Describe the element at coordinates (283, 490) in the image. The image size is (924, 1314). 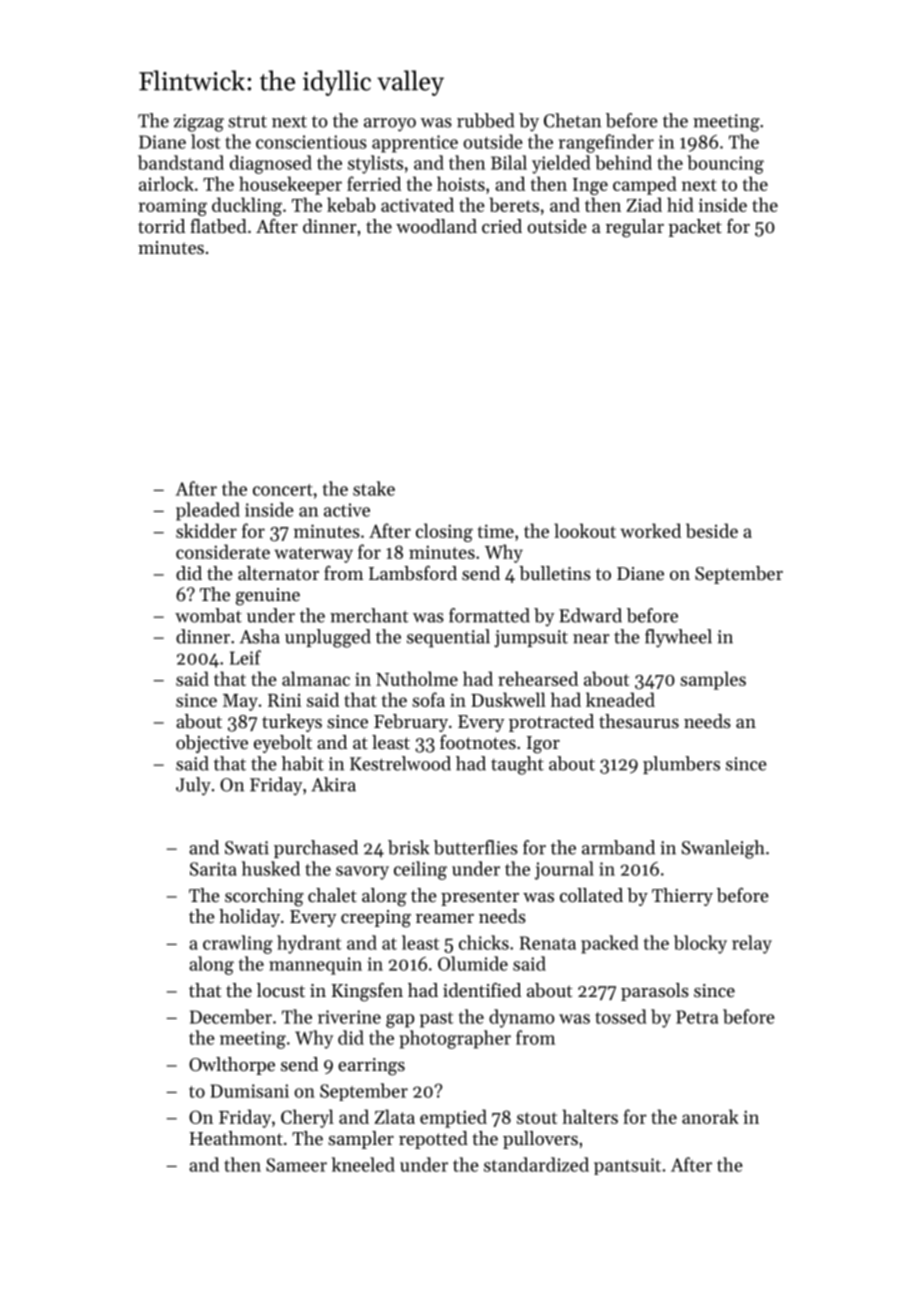
I see `concert` at that location.
